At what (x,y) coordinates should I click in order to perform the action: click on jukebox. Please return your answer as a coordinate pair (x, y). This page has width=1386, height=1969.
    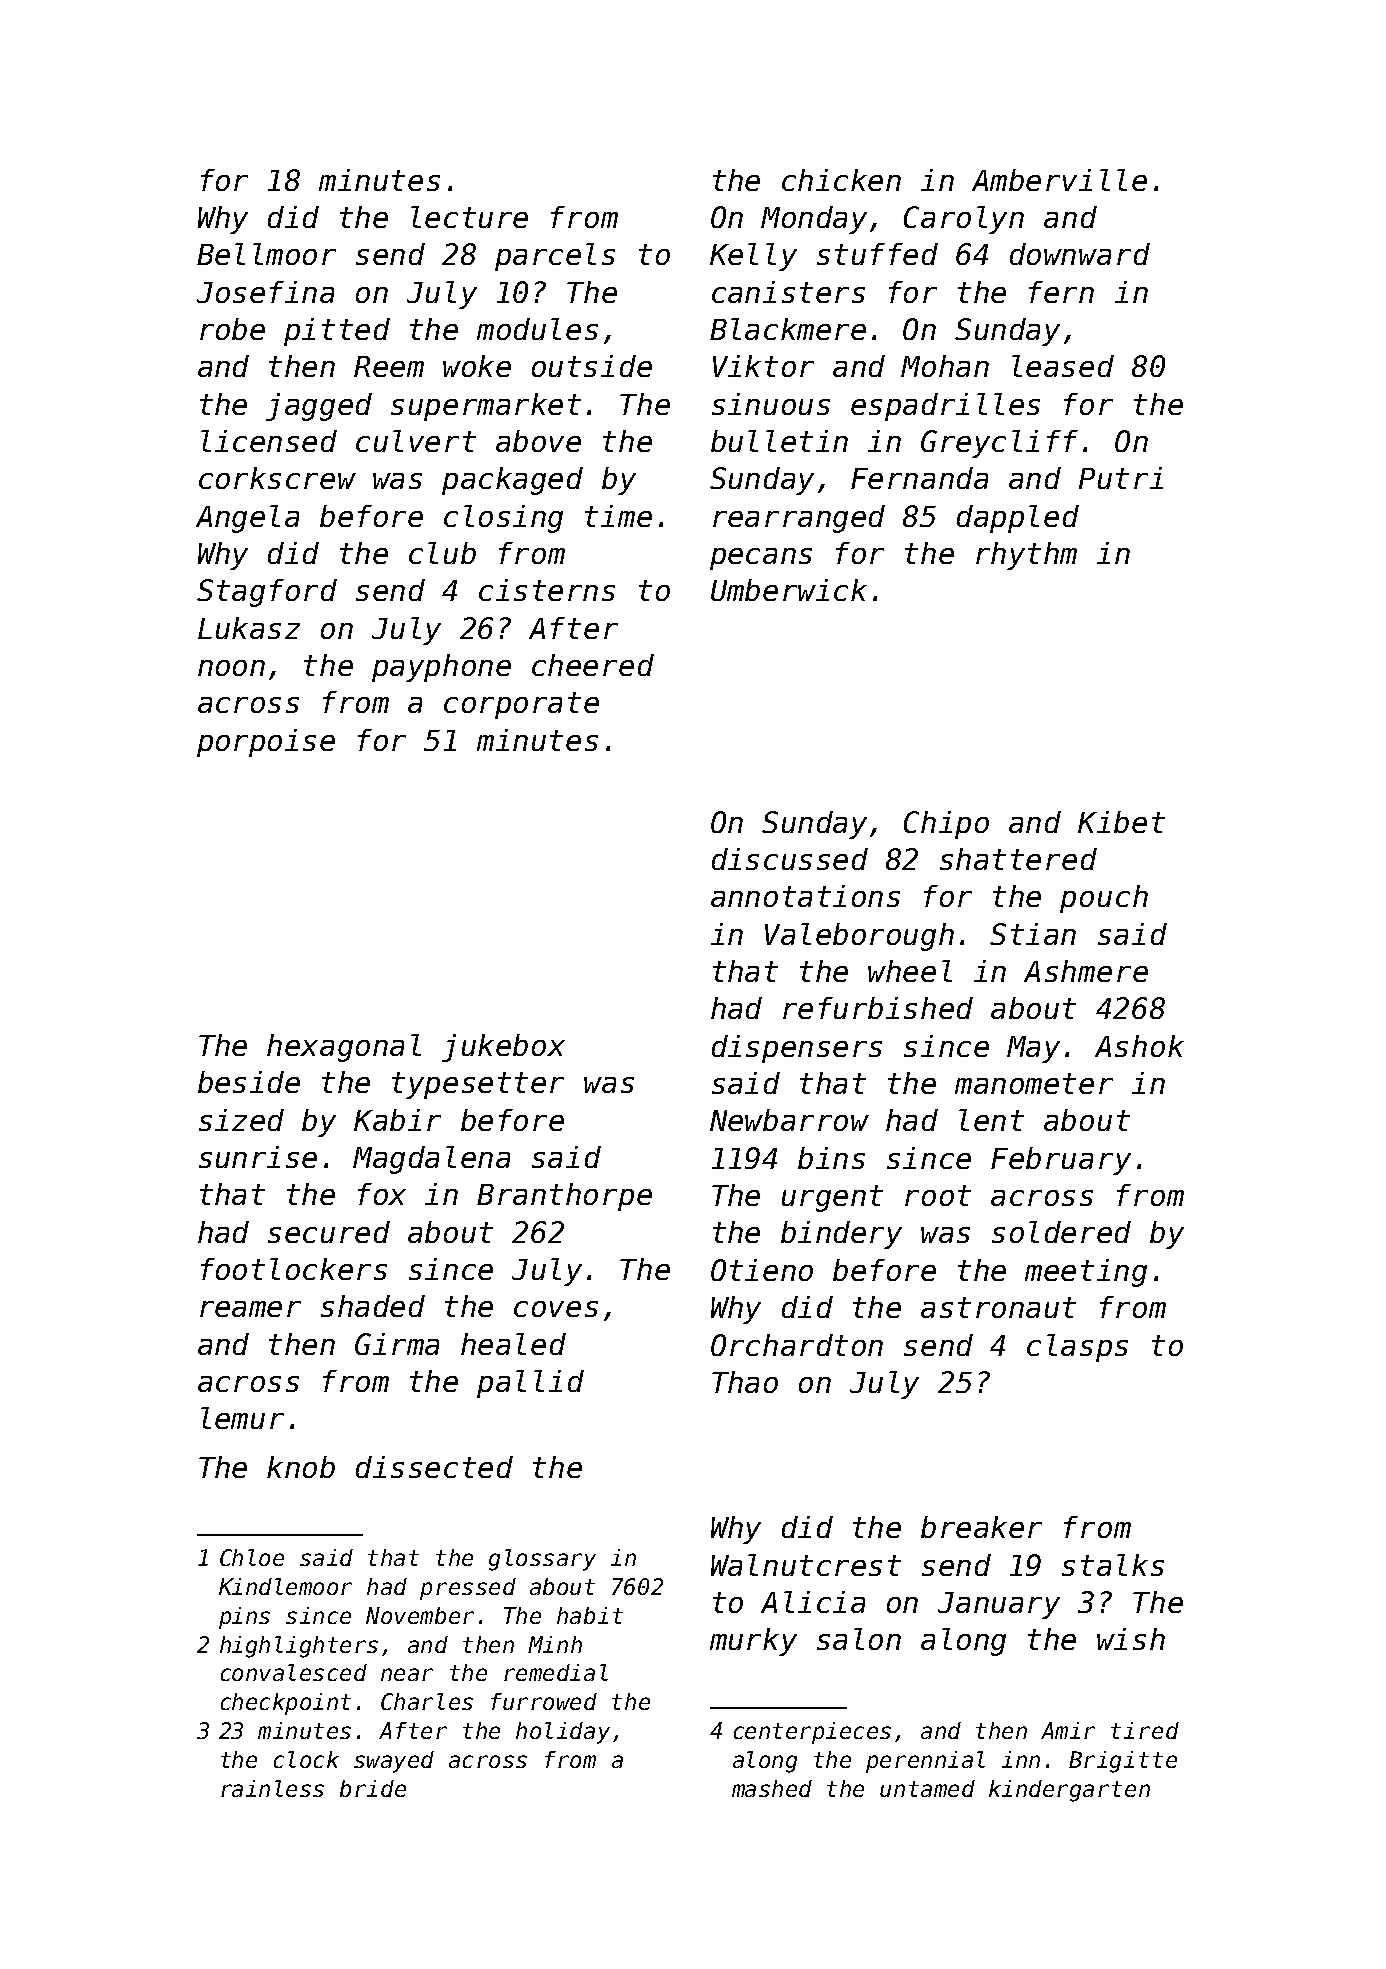
    Looking at the image, I should click on (503, 1048).
